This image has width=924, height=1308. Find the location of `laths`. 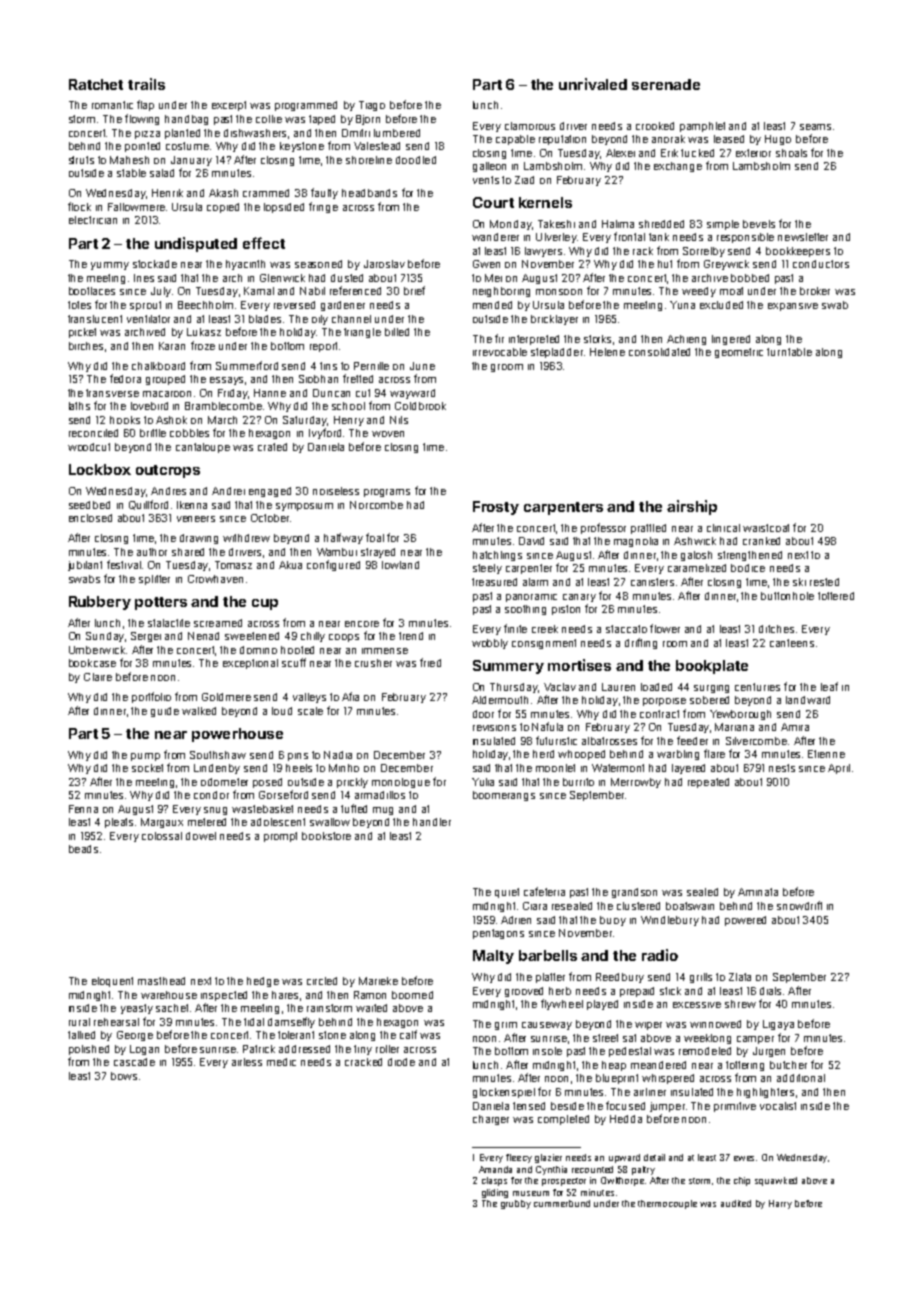

laths is located at coordinates (79, 406).
